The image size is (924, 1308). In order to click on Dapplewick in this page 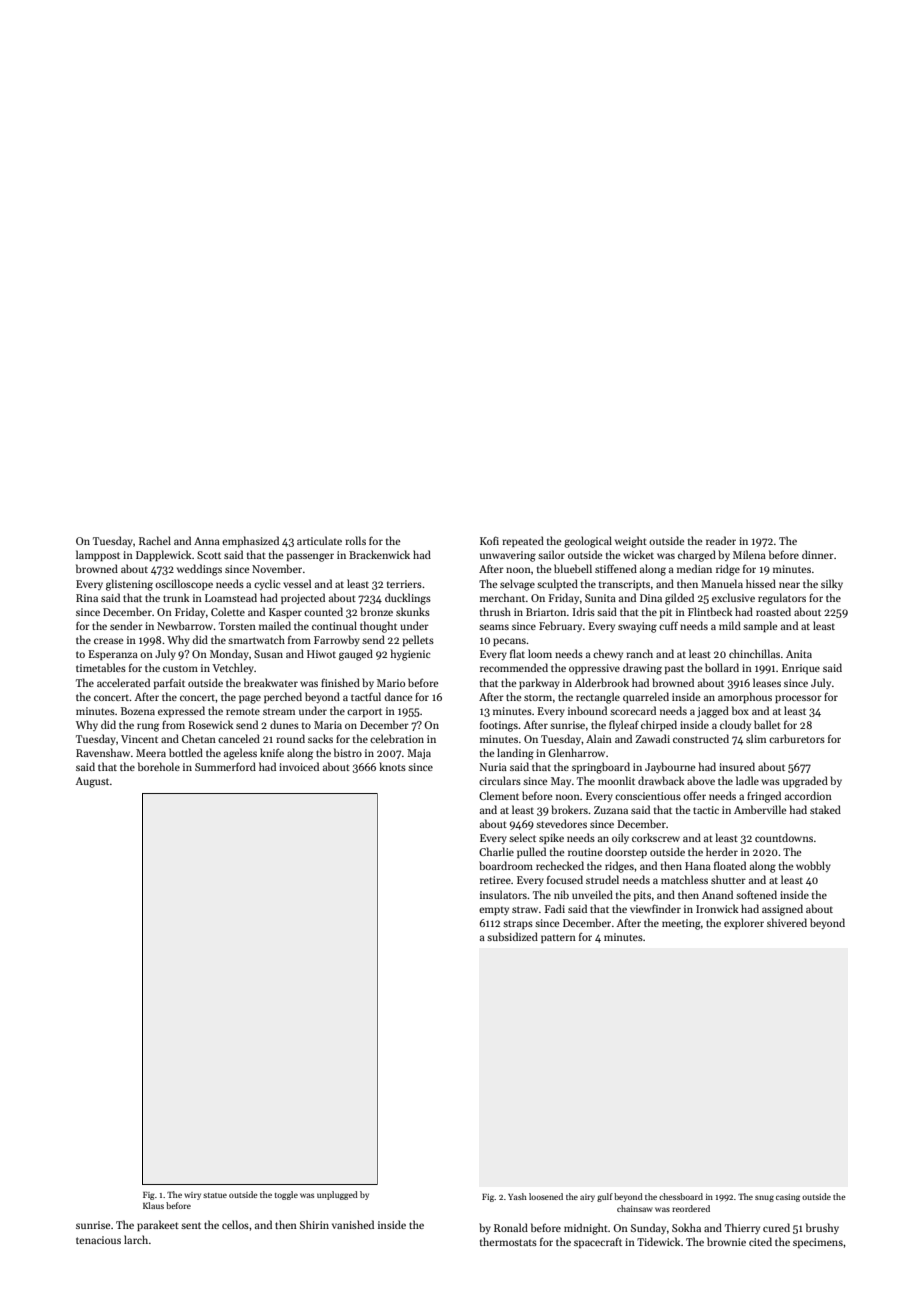, I will do `click(164, 555)`.
